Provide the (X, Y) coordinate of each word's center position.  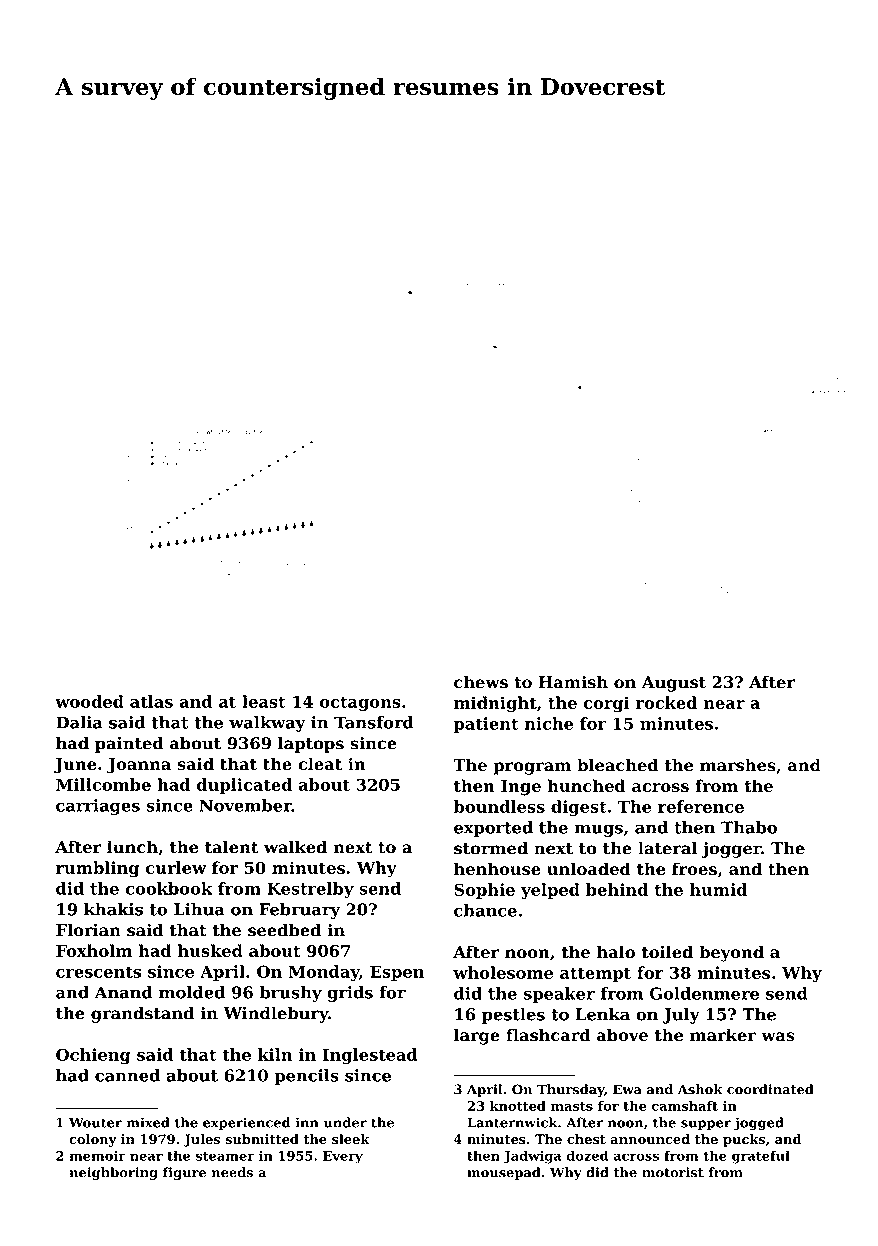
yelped (550, 891)
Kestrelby (310, 890)
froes (694, 868)
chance (485, 910)
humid (718, 889)
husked (210, 950)
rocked (666, 702)
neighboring (113, 1173)
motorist (673, 1172)
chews (481, 682)
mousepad (504, 1173)
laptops (311, 745)
